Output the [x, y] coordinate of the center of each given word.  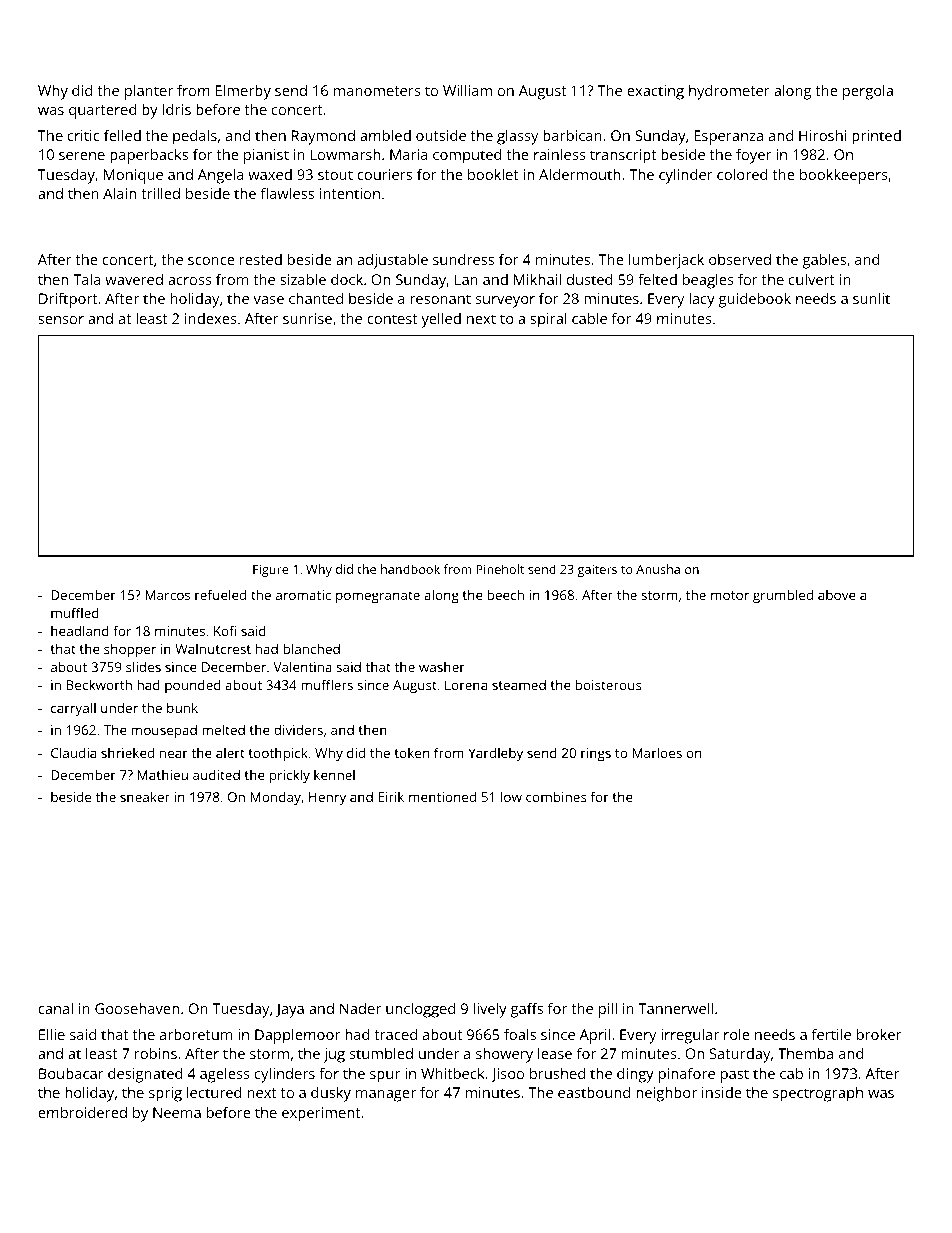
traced [395, 1034]
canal [55, 1008]
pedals [195, 137]
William [467, 90]
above [837, 595]
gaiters [597, 571]
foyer [753, 156]
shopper [130, 650]
